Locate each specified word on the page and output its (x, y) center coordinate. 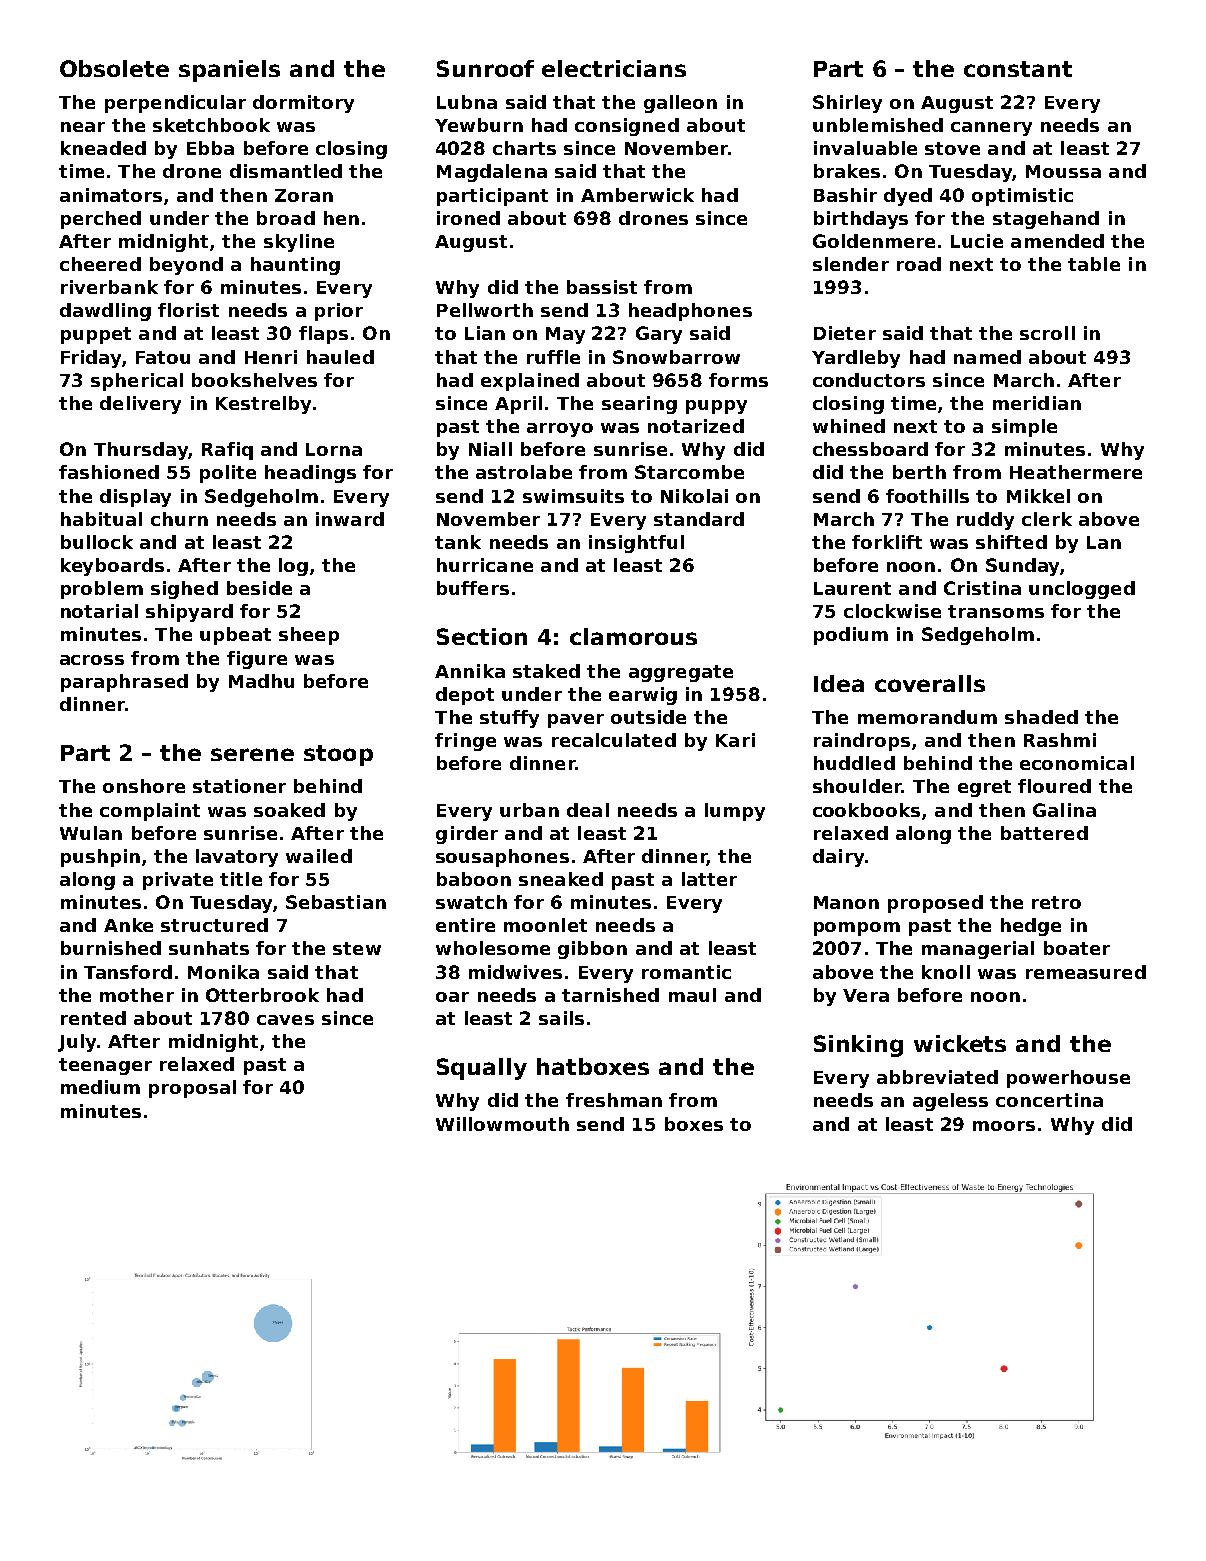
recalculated (614, 740)
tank (458, 542)
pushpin (100, 858)
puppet (96, 335)
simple (1024, 428)
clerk (1047, 519)
